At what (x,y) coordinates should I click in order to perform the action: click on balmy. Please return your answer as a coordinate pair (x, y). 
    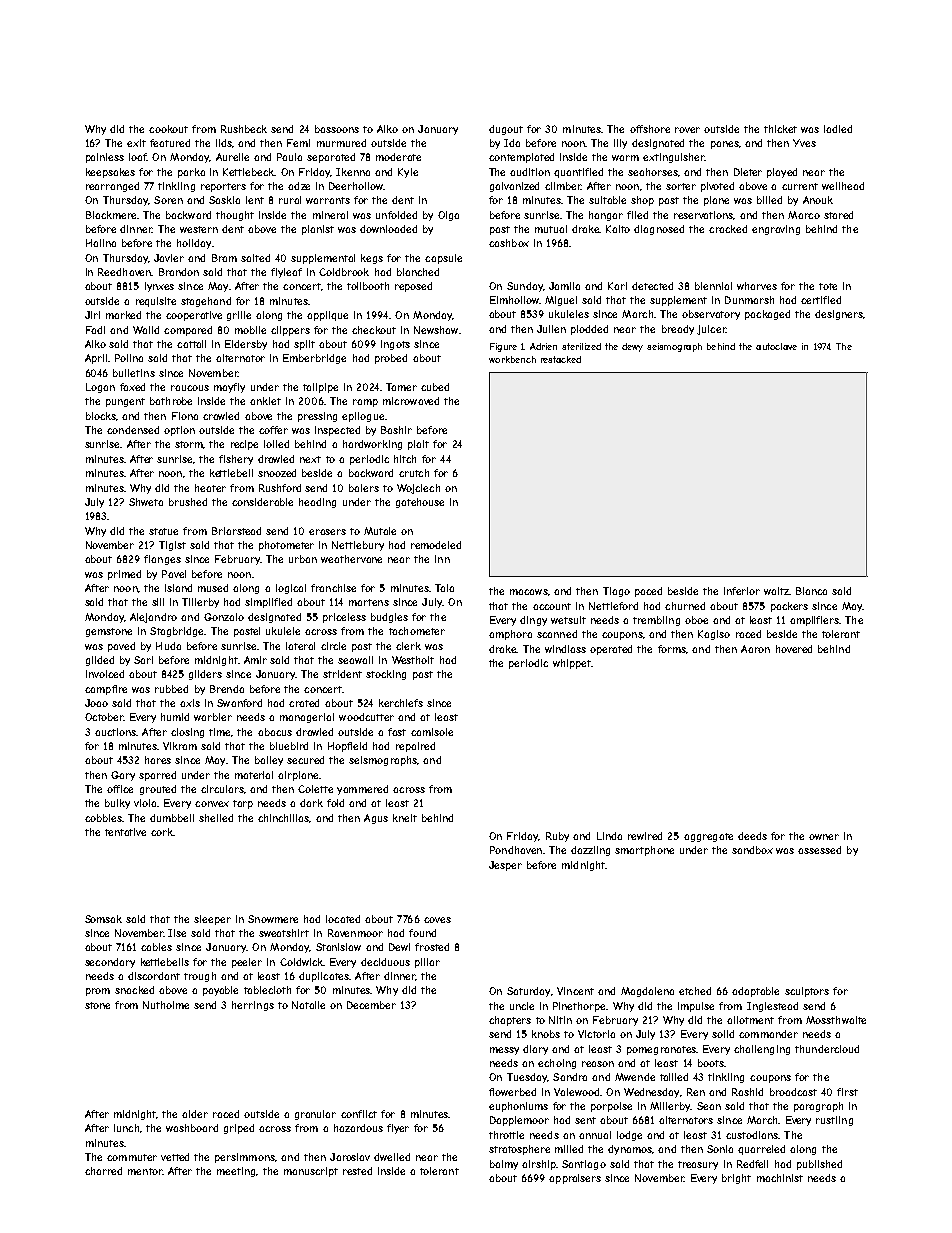
    Looking at the image, I should click on (504, 1165).
